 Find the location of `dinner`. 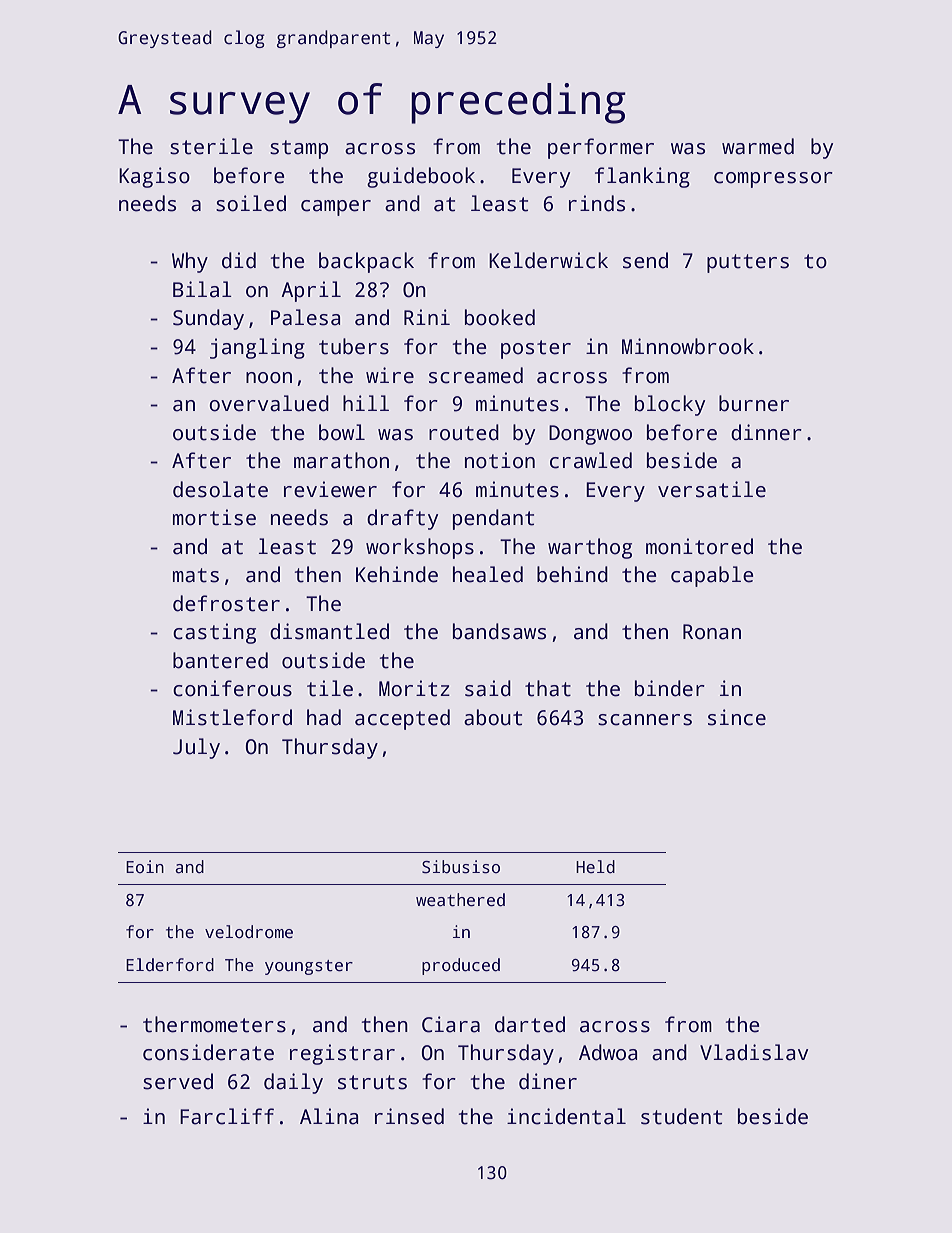

dinner is located at coordinates (766, 432).
